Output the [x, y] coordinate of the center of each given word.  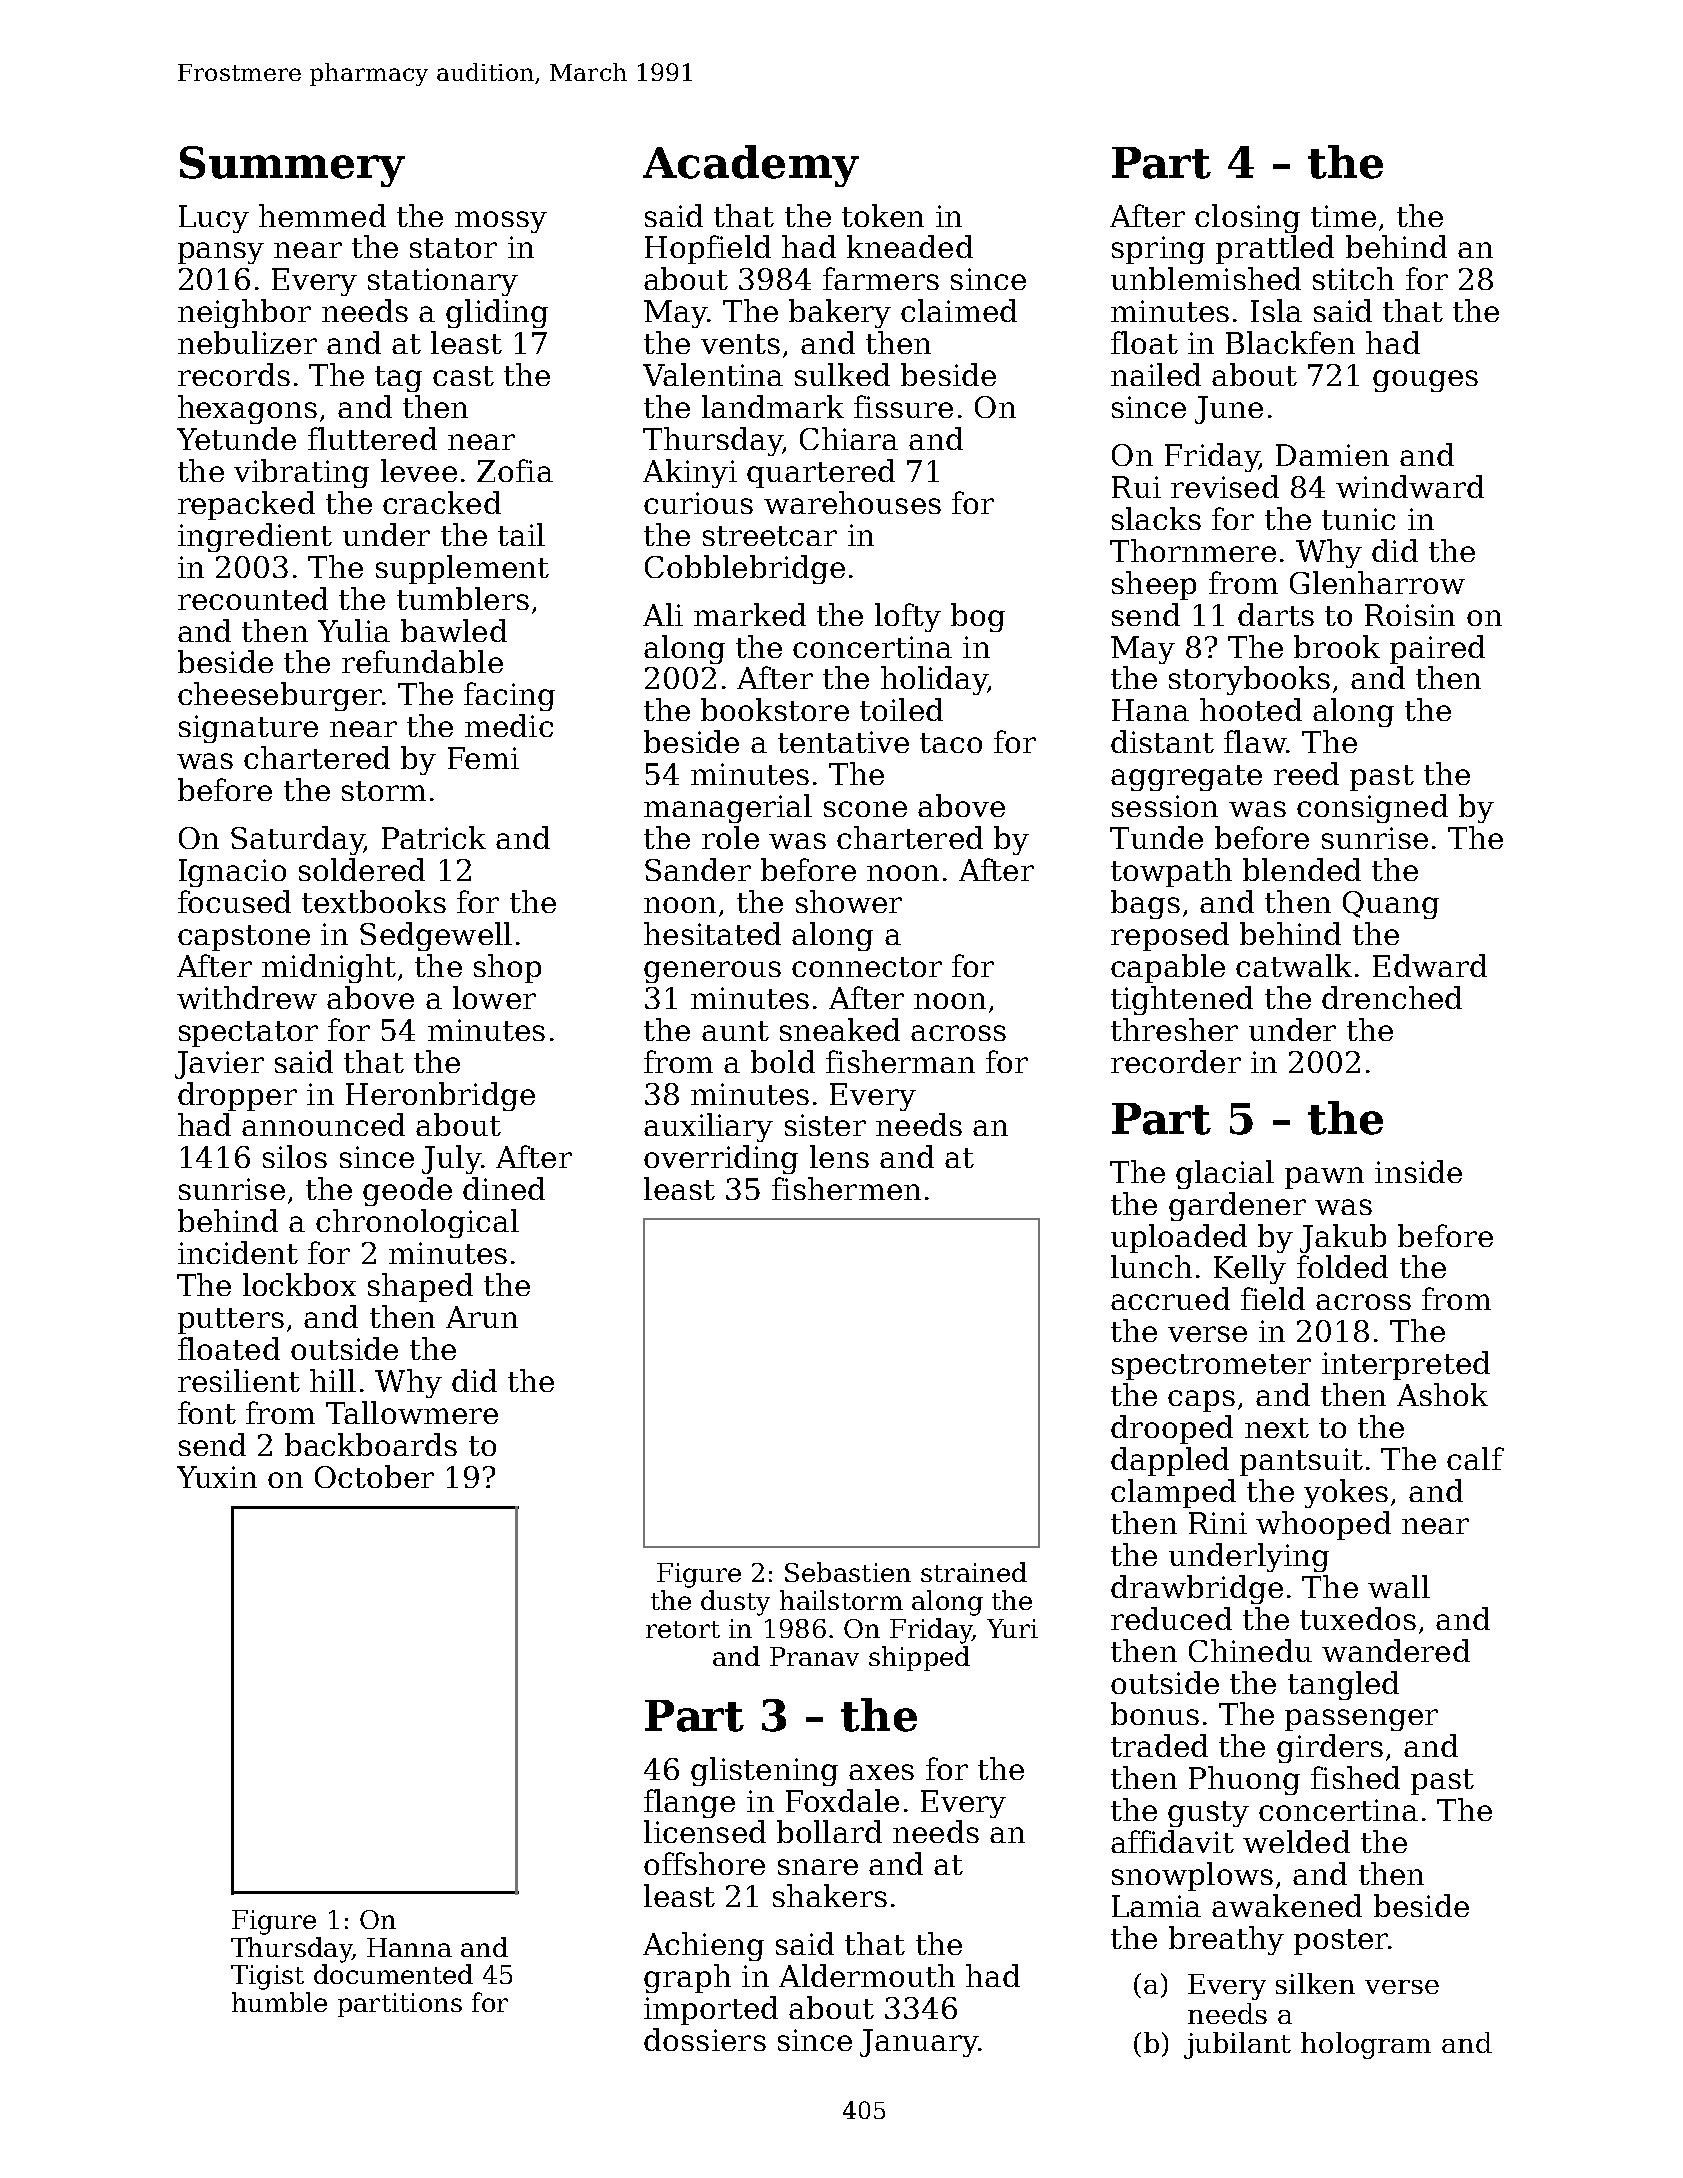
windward [1410, 486]
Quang [1391, 905]
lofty [908, 617]
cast [463, 376]
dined [504, 1188]
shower [849, 901]
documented [393, 1974]
